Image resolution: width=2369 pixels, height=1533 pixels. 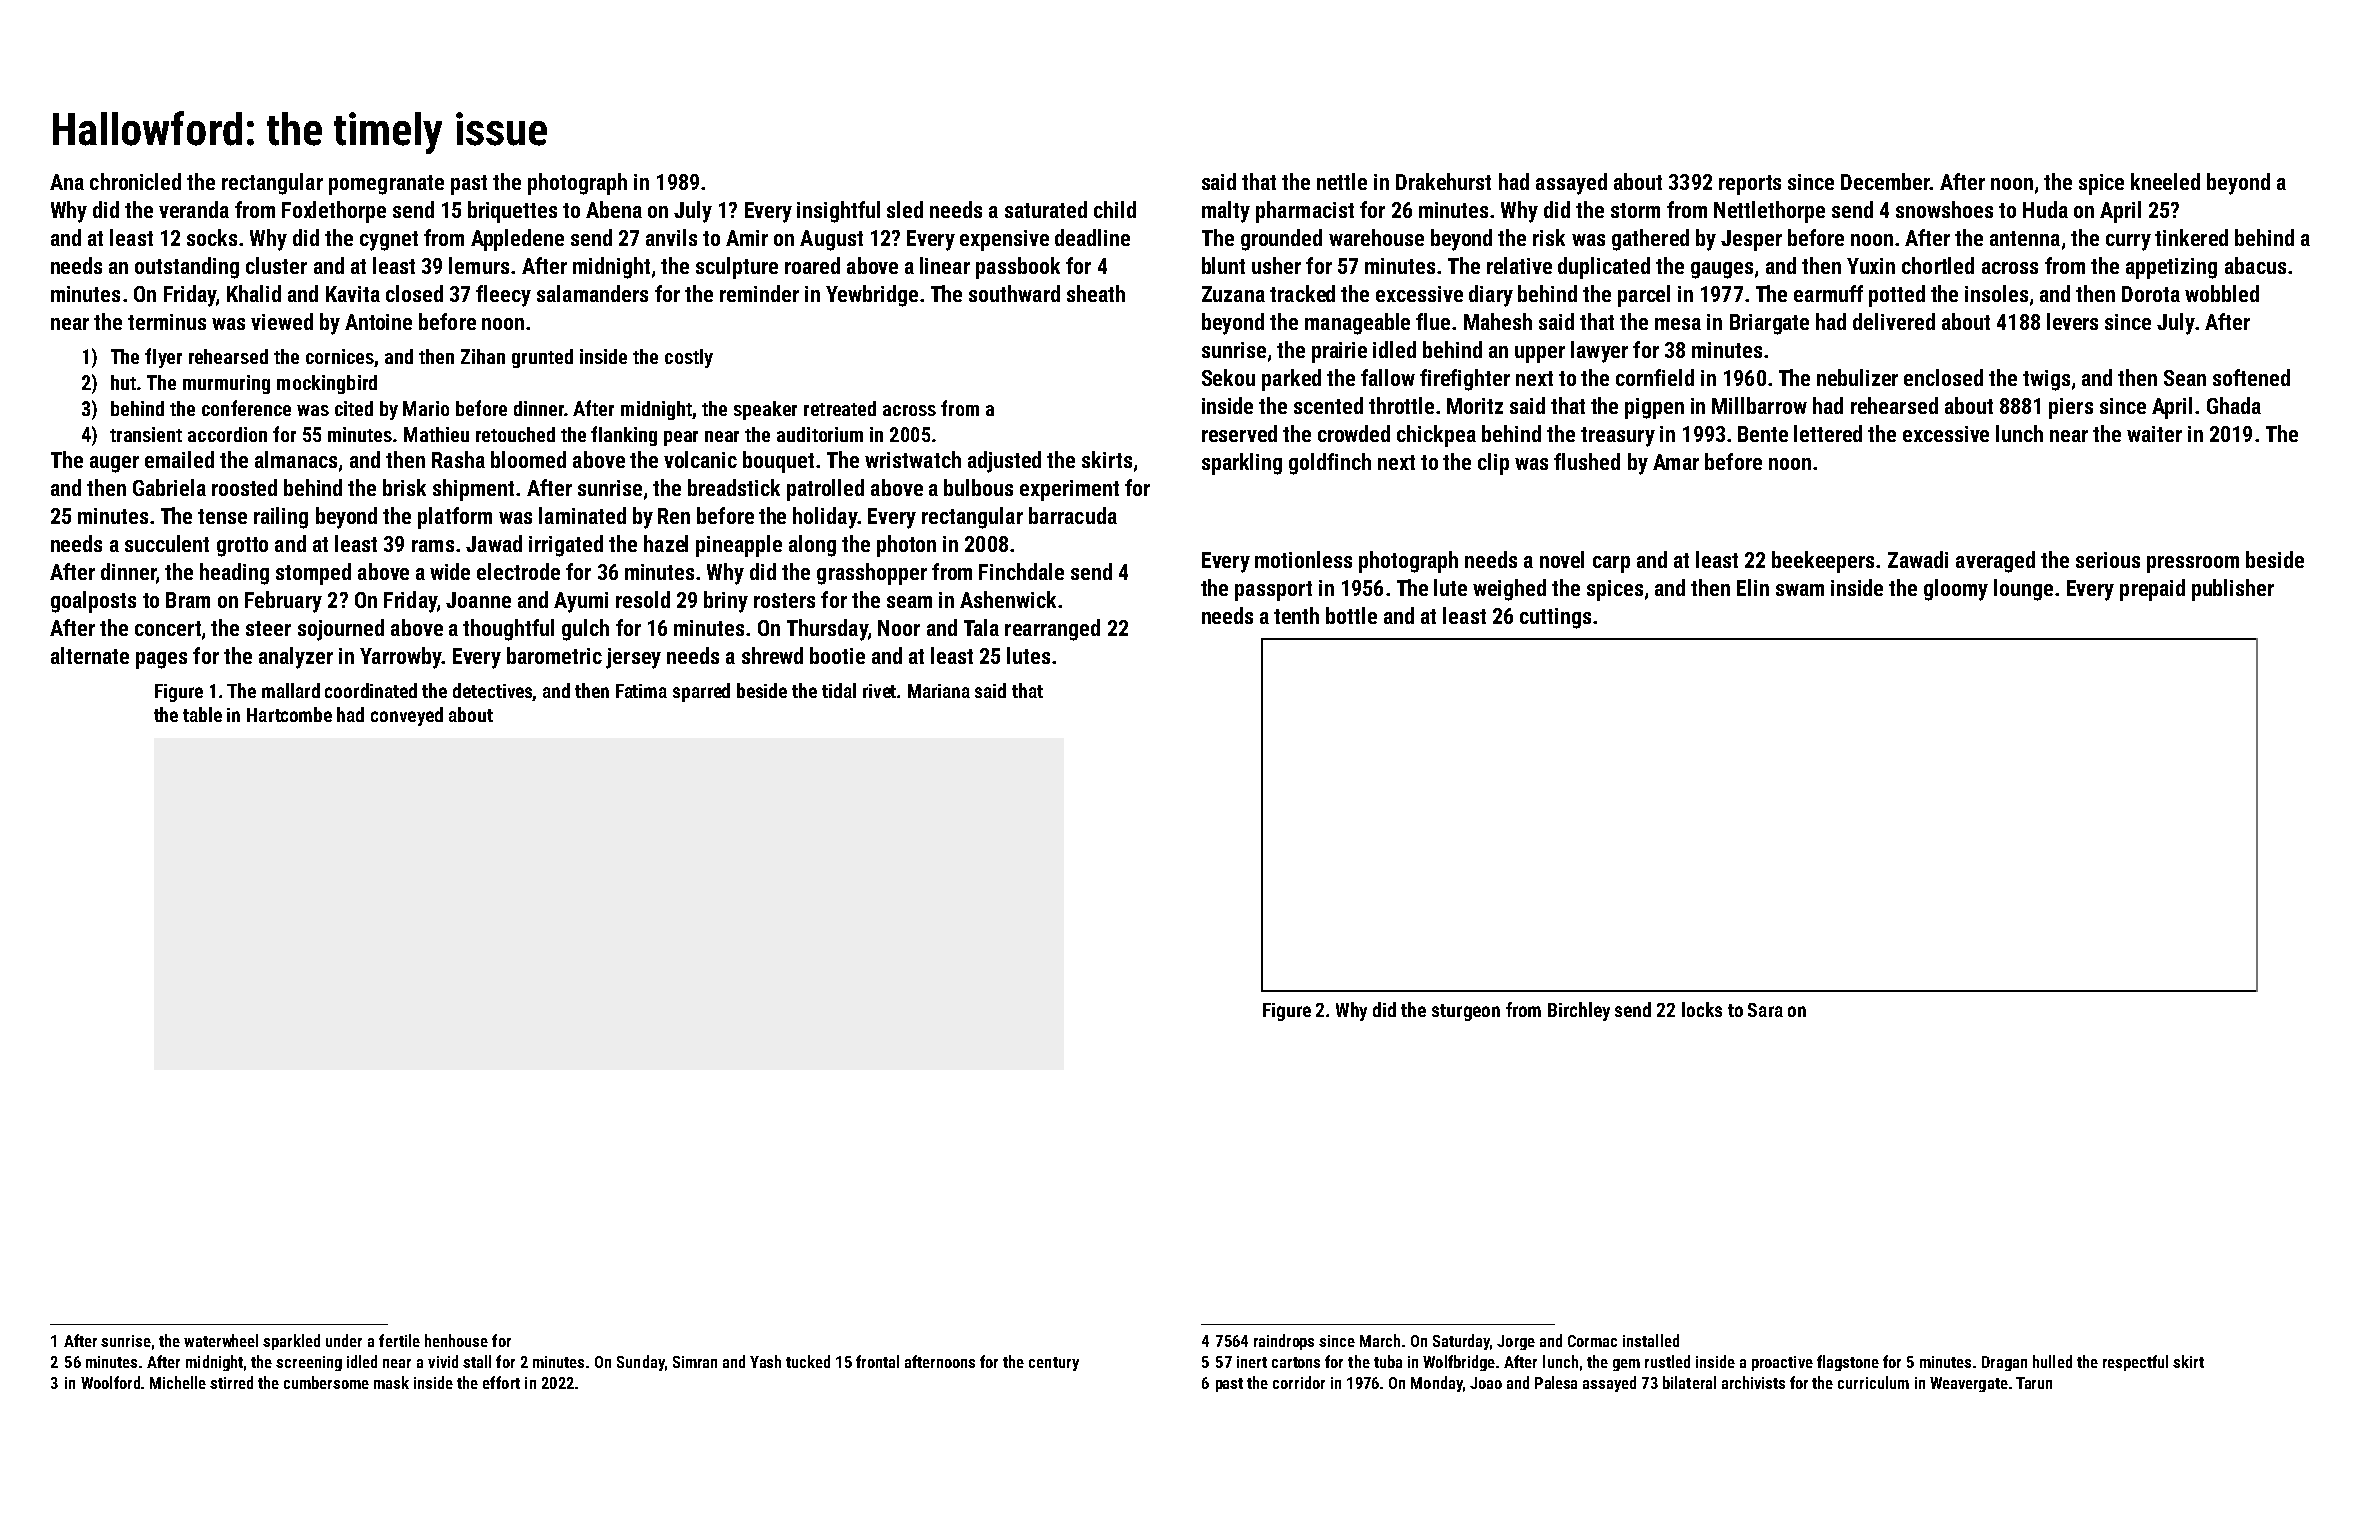 I want to click on prepaid, so click(x=2152, y=590).
